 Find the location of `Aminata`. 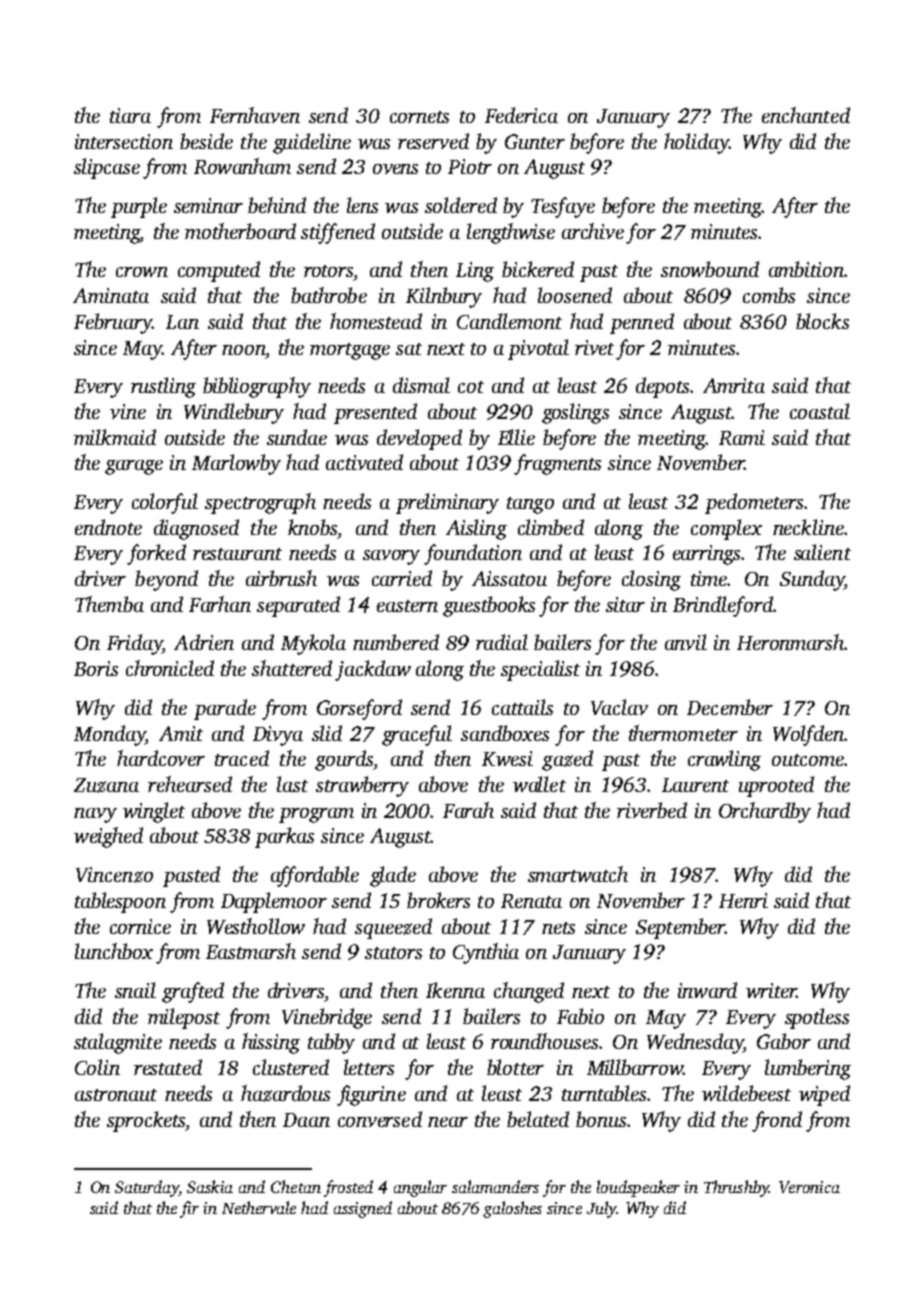

Aminata is located at coordinates (111, 295).
